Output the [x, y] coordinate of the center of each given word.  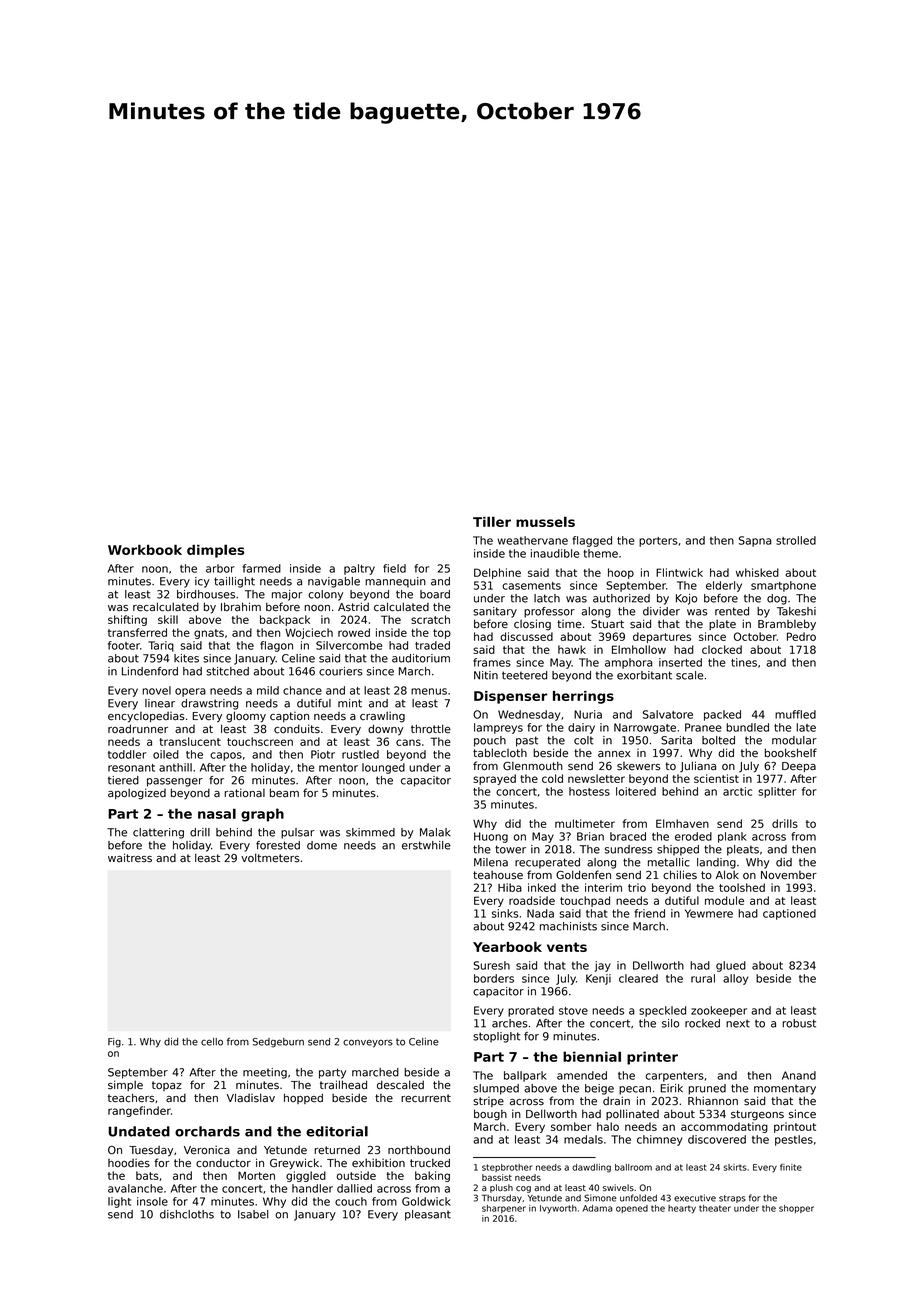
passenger [175, 782]
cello [212, 1042]
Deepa [799, 767]
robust [799, 1023]
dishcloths [187, 1214]
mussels [545, 521]
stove [573, 1011]
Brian [590, 836]
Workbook [145, 550]
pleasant [428, 1215]
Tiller [492, 521]
